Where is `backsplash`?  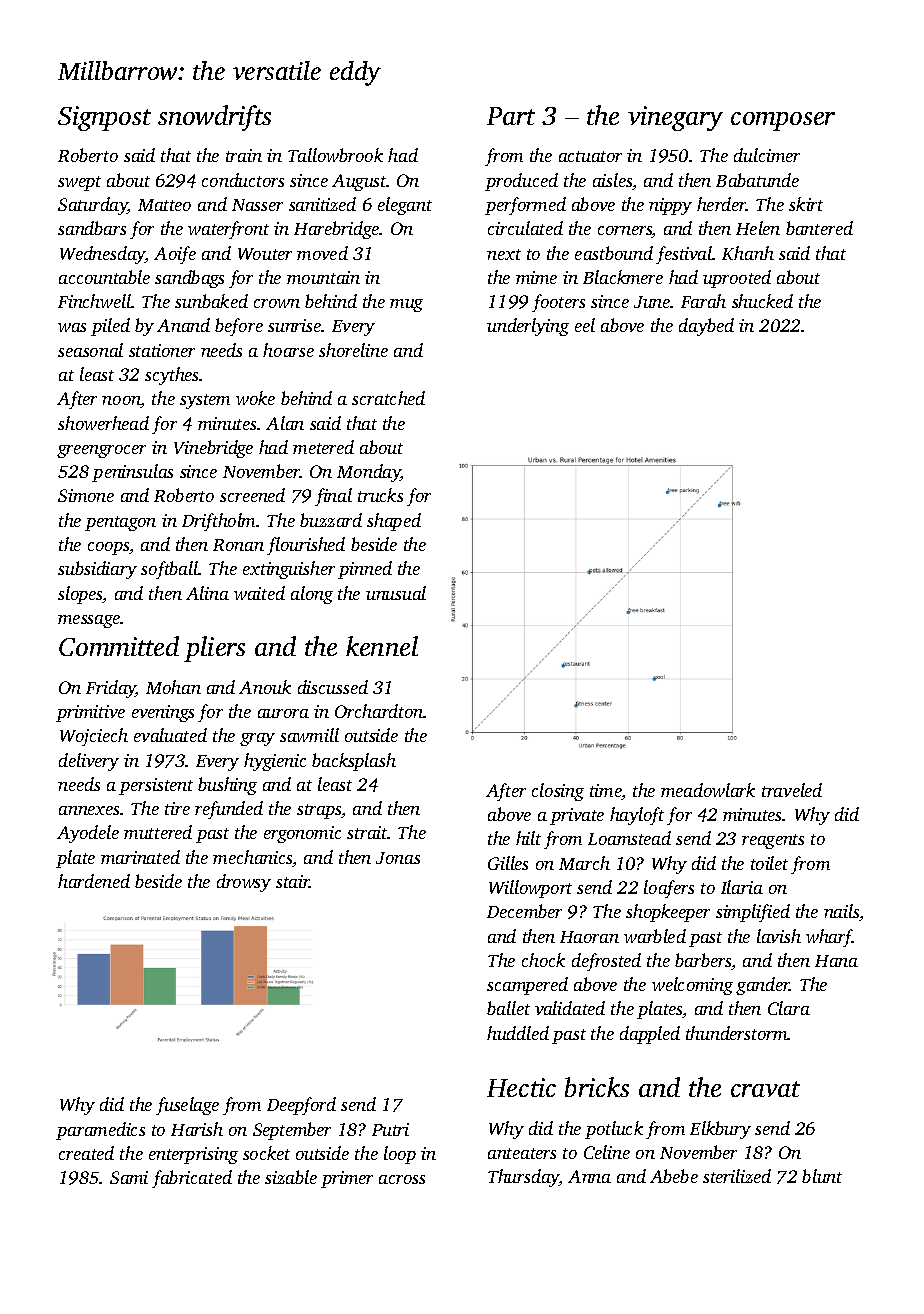 backsplash is located at coordinates (354, 762).
